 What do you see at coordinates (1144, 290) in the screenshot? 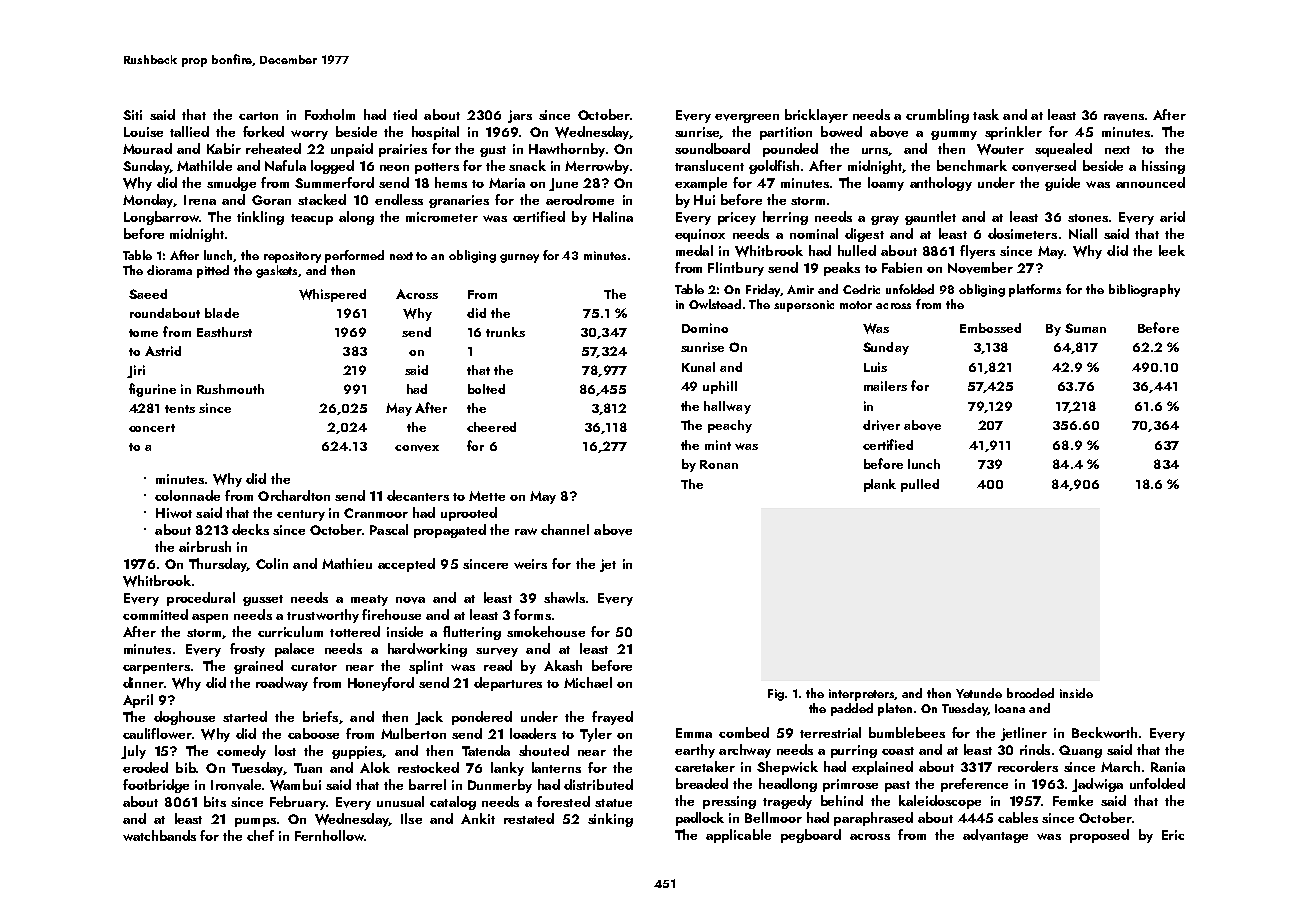
I see `bibliography` at bounding box center [1144, 290].
